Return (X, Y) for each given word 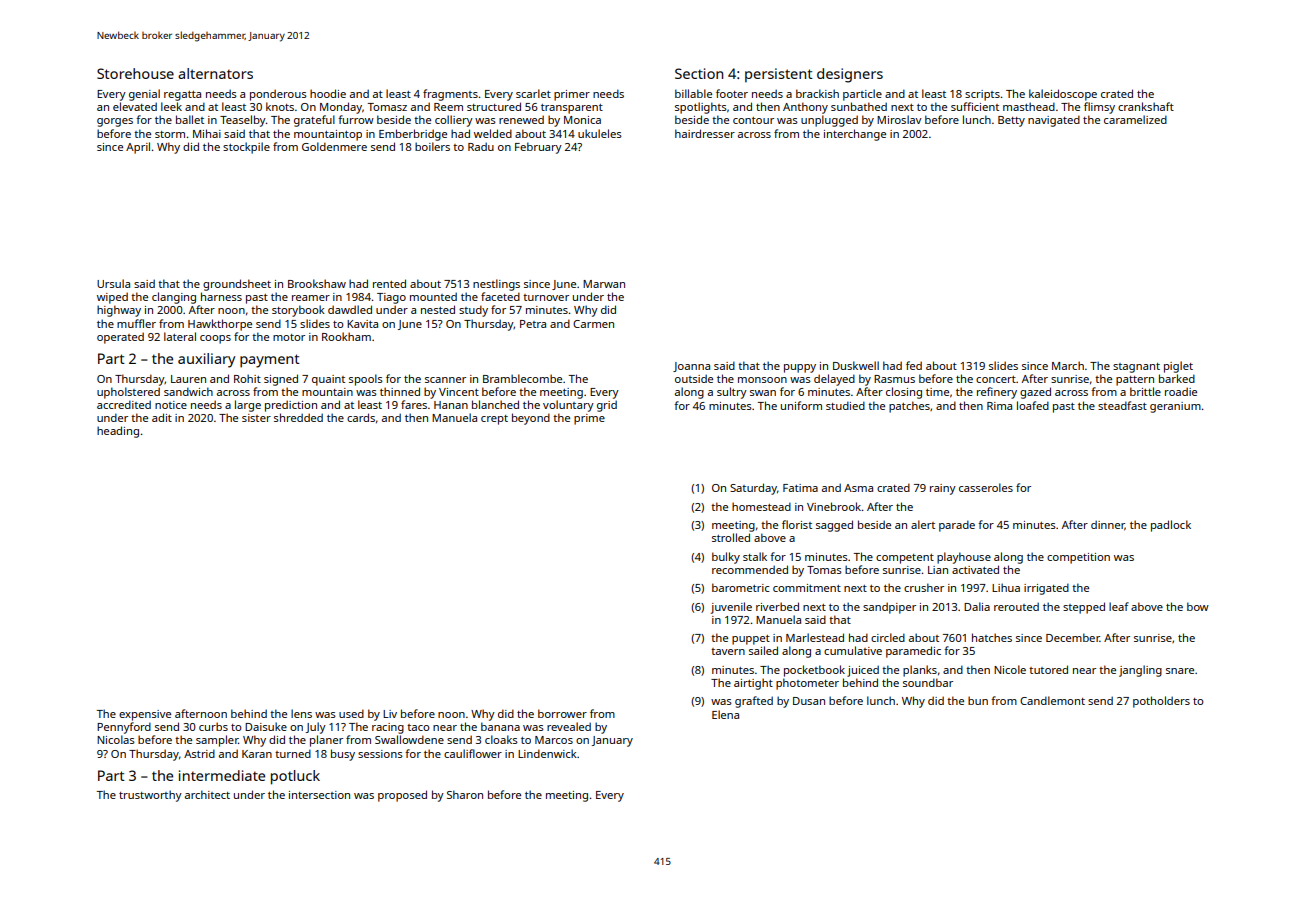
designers (850, 75)
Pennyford (124, 728)
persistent (779, 75)
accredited (124, 404)
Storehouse (135, 73)
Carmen (593, 324)
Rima (999, 406)
